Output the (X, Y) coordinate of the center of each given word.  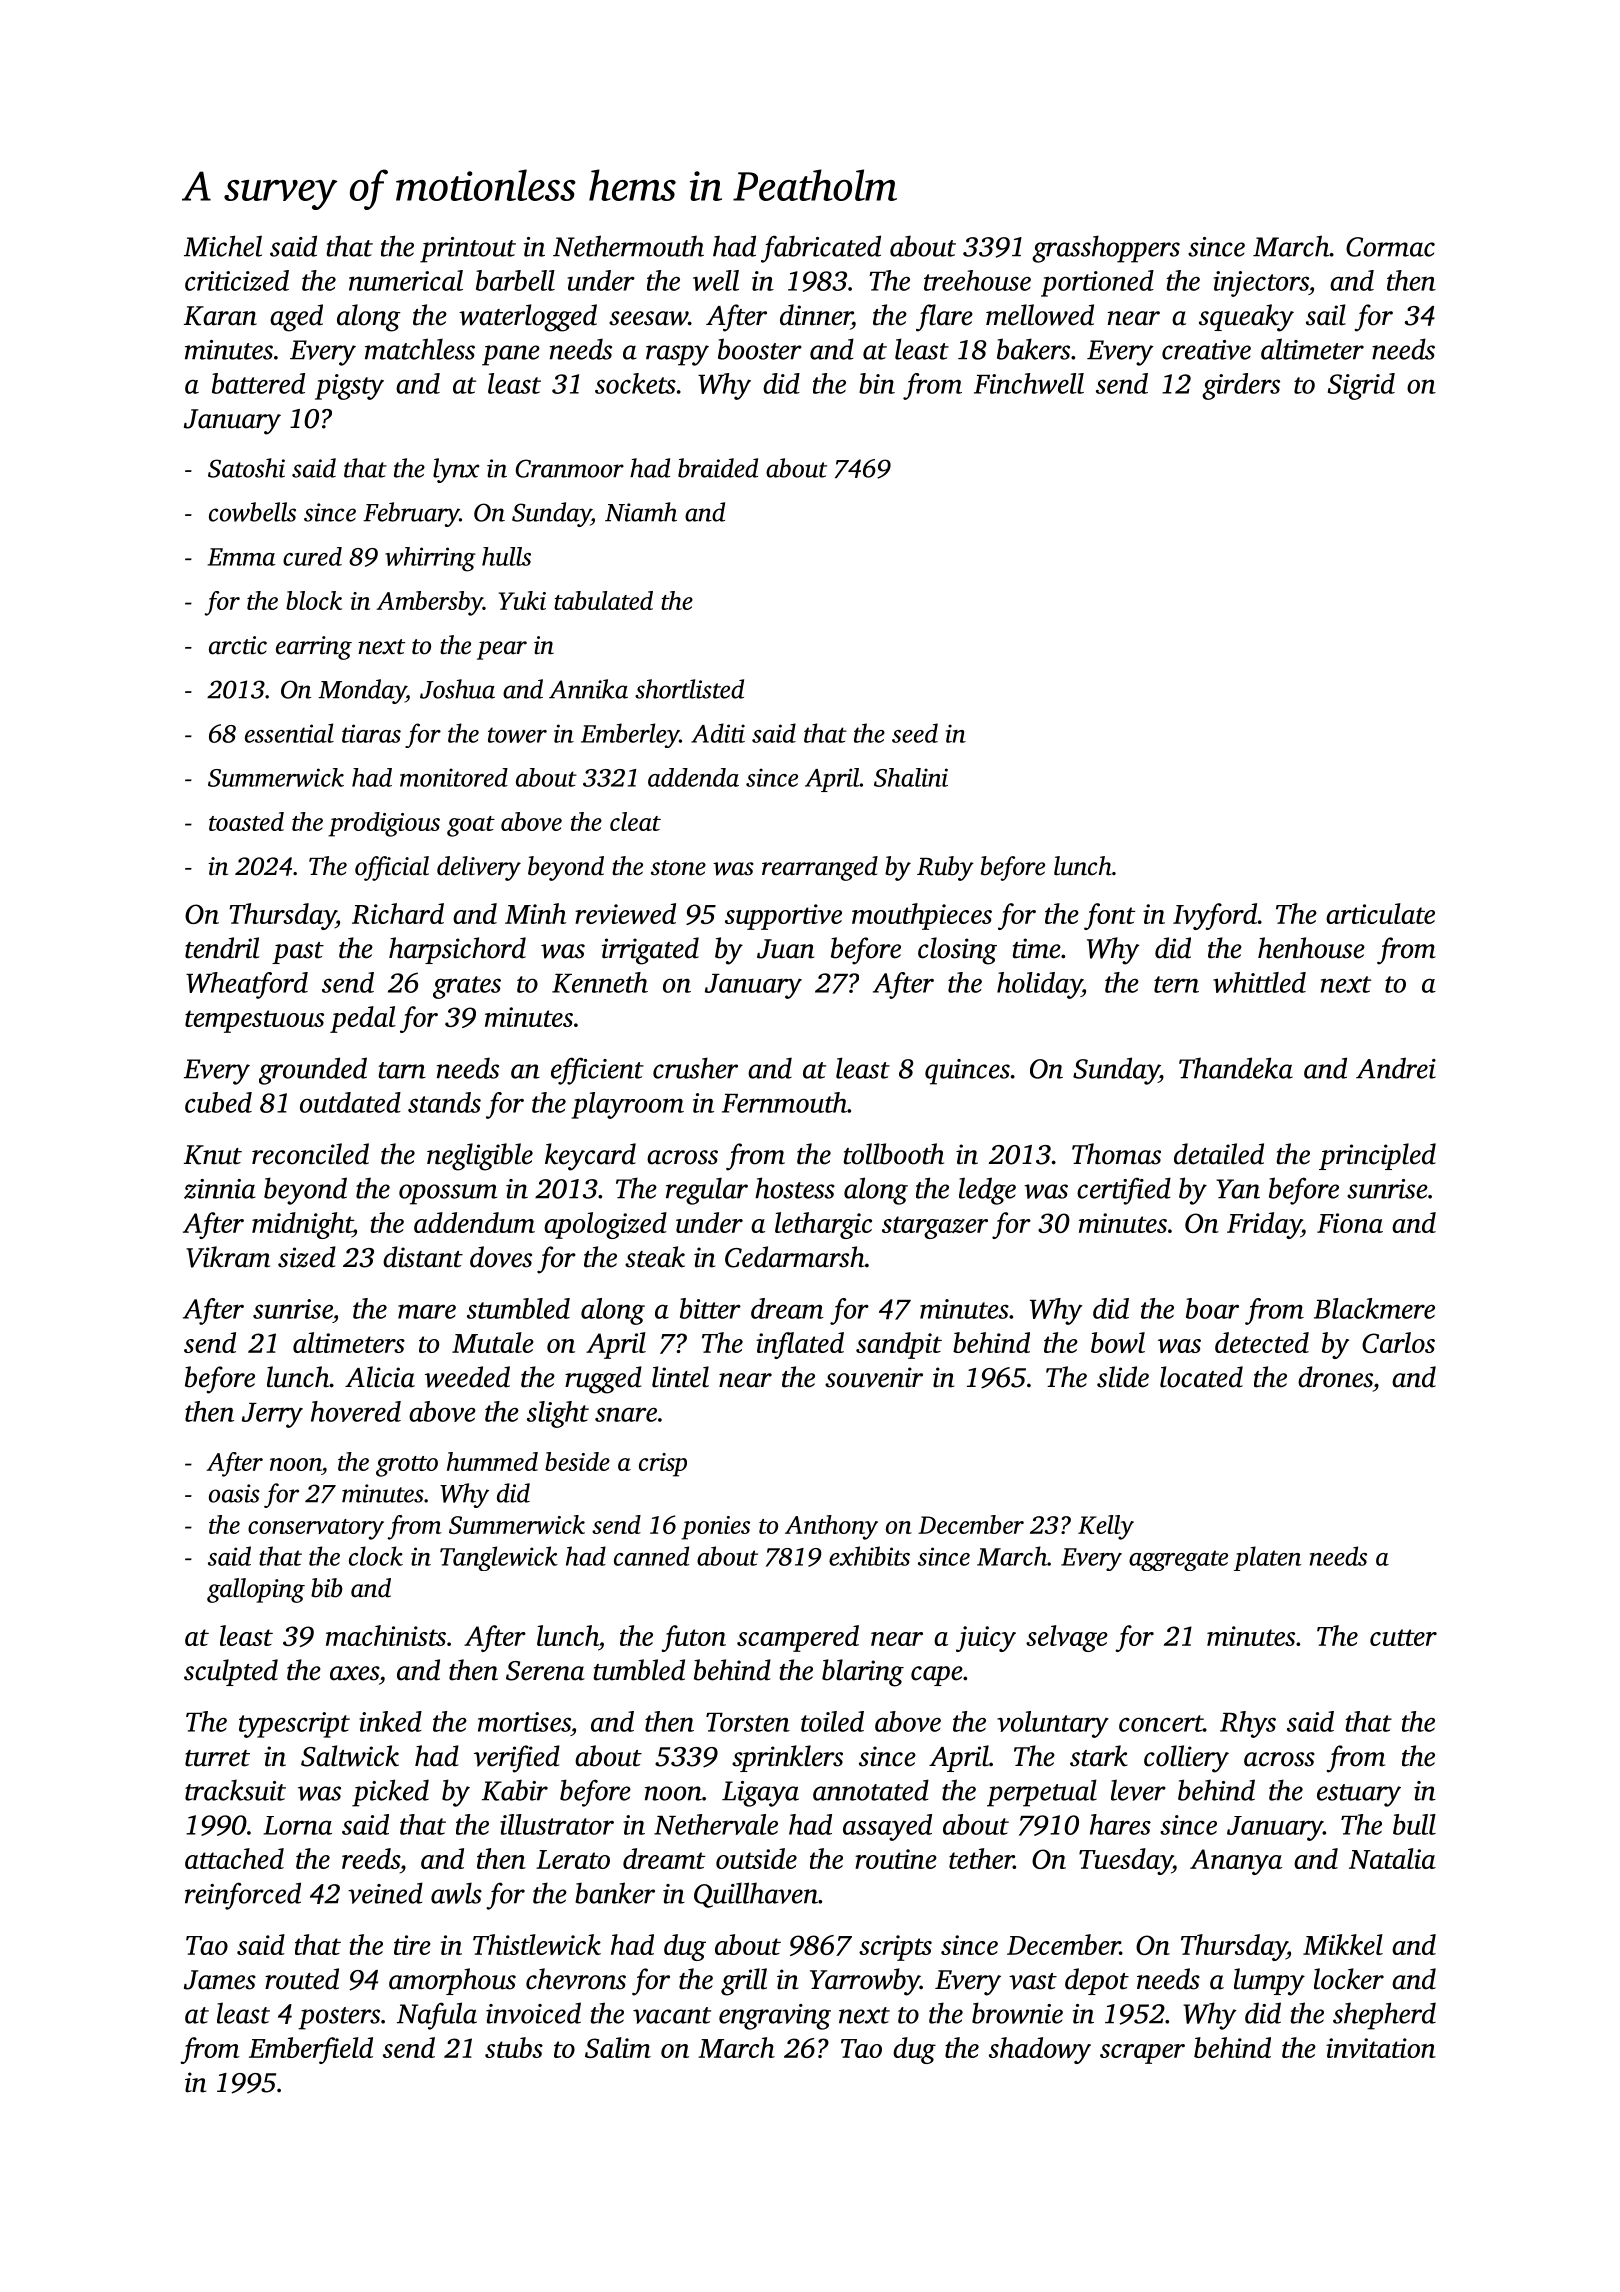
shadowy (1040, 2050)
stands (444, 1102)
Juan (785, 949)
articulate (1380, 913)
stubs (514, 2047)
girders (1241, 386)
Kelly (1106, 1527)
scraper (1142, 2054)
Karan (220, 316)
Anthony (831, 1527)
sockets (635, 383)
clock (376, 1556)
